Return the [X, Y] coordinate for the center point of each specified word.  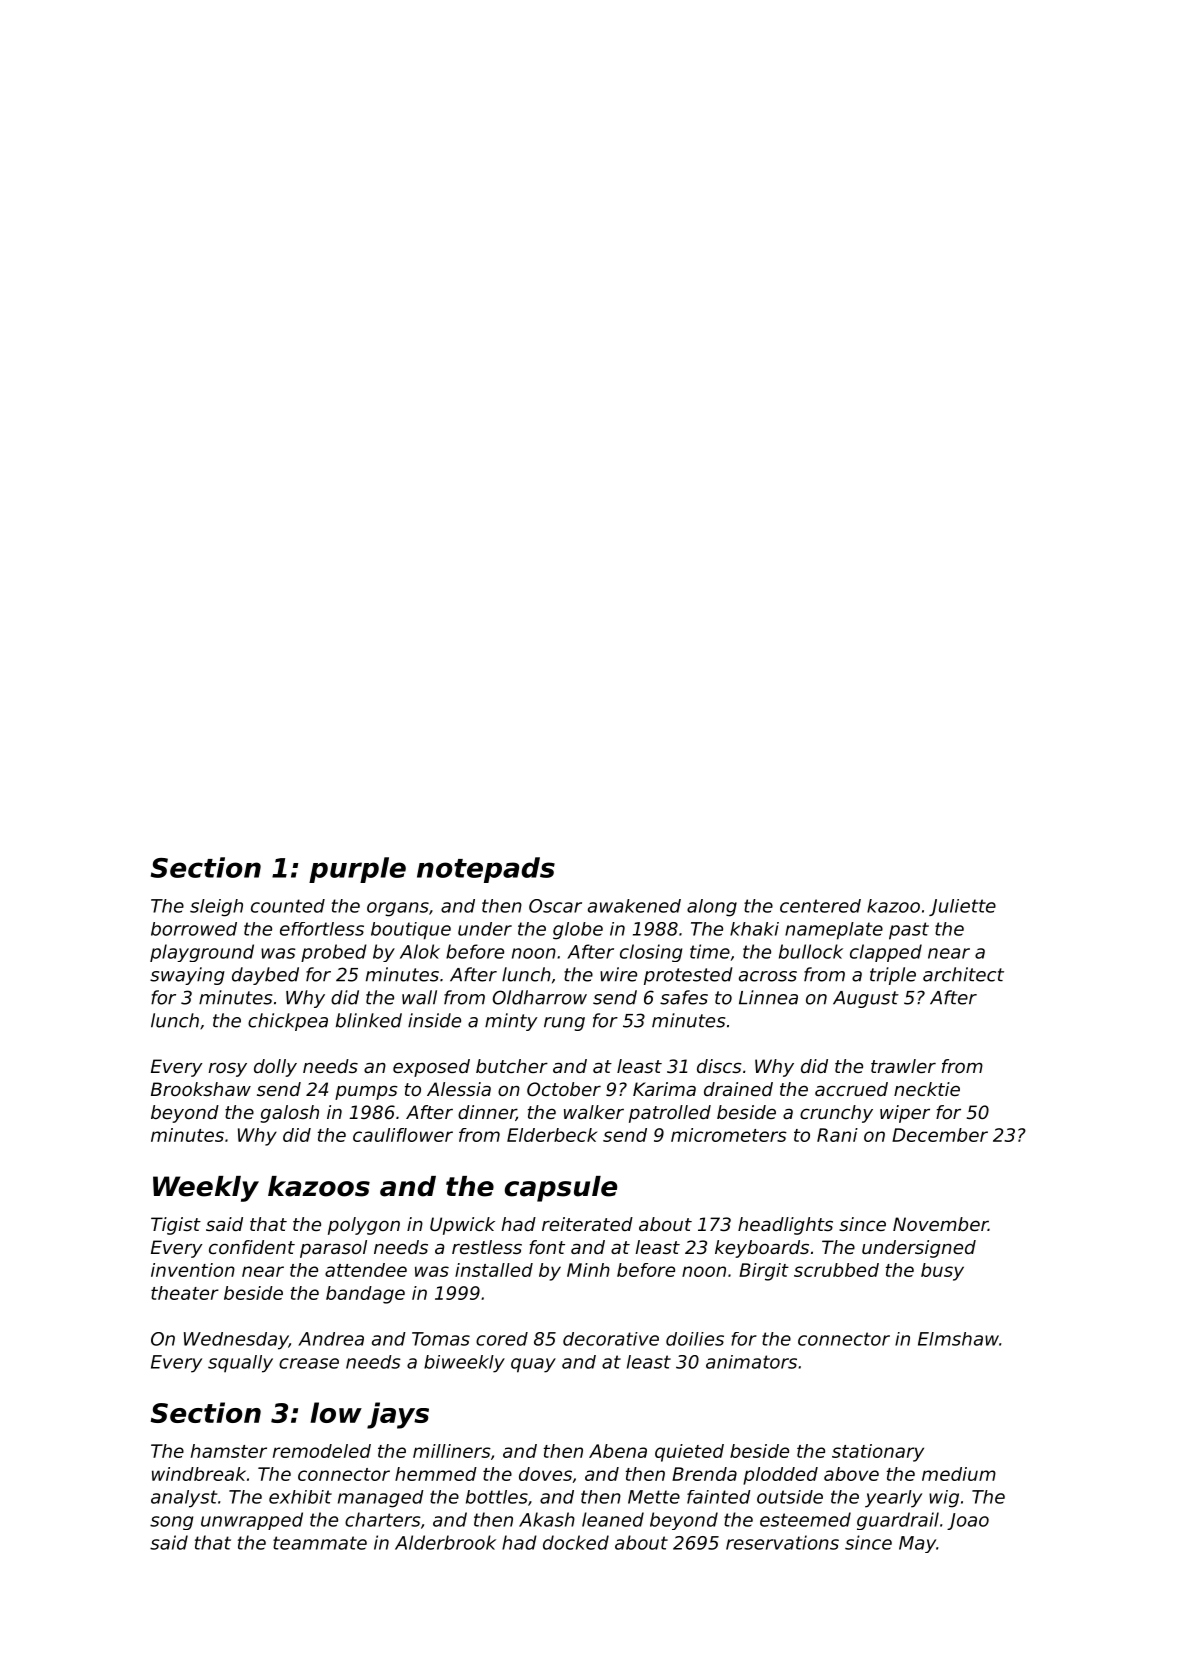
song [171, 1523]
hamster [229, 1451]
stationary [878, 1453]
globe [578, 931]
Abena [618, 1451]
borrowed [194, 929]
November [940, 1224]
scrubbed [836, 1270]
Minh [588, 1270]
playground [202, 953]
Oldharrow [540, 997]
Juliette [962, 907]
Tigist [176, 1226]
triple [893, 976]
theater [185, 1293]
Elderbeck [552, 1135]
